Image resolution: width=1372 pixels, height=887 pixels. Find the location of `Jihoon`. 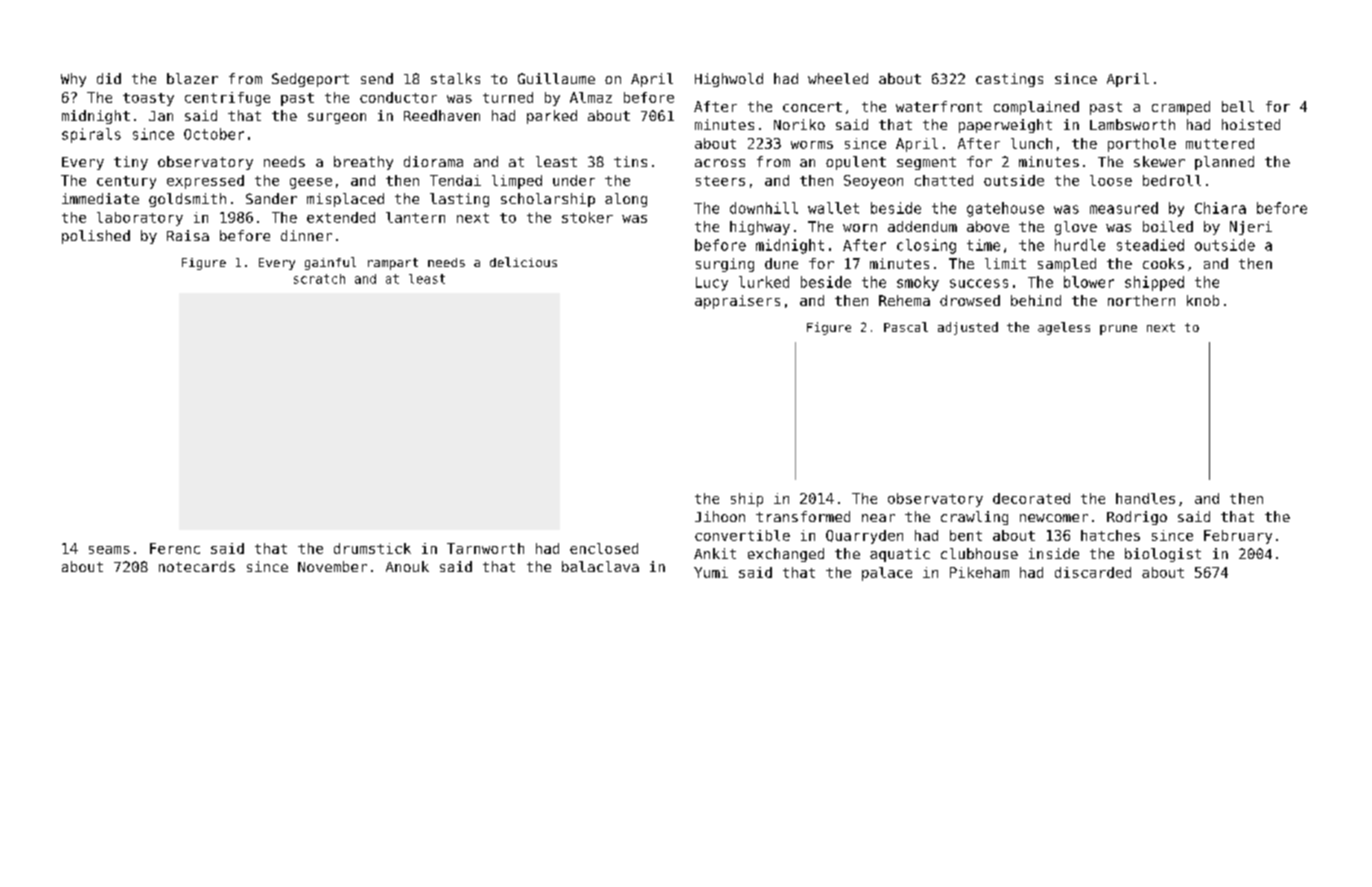

Jihoon is located at coordinates (720, 516).
